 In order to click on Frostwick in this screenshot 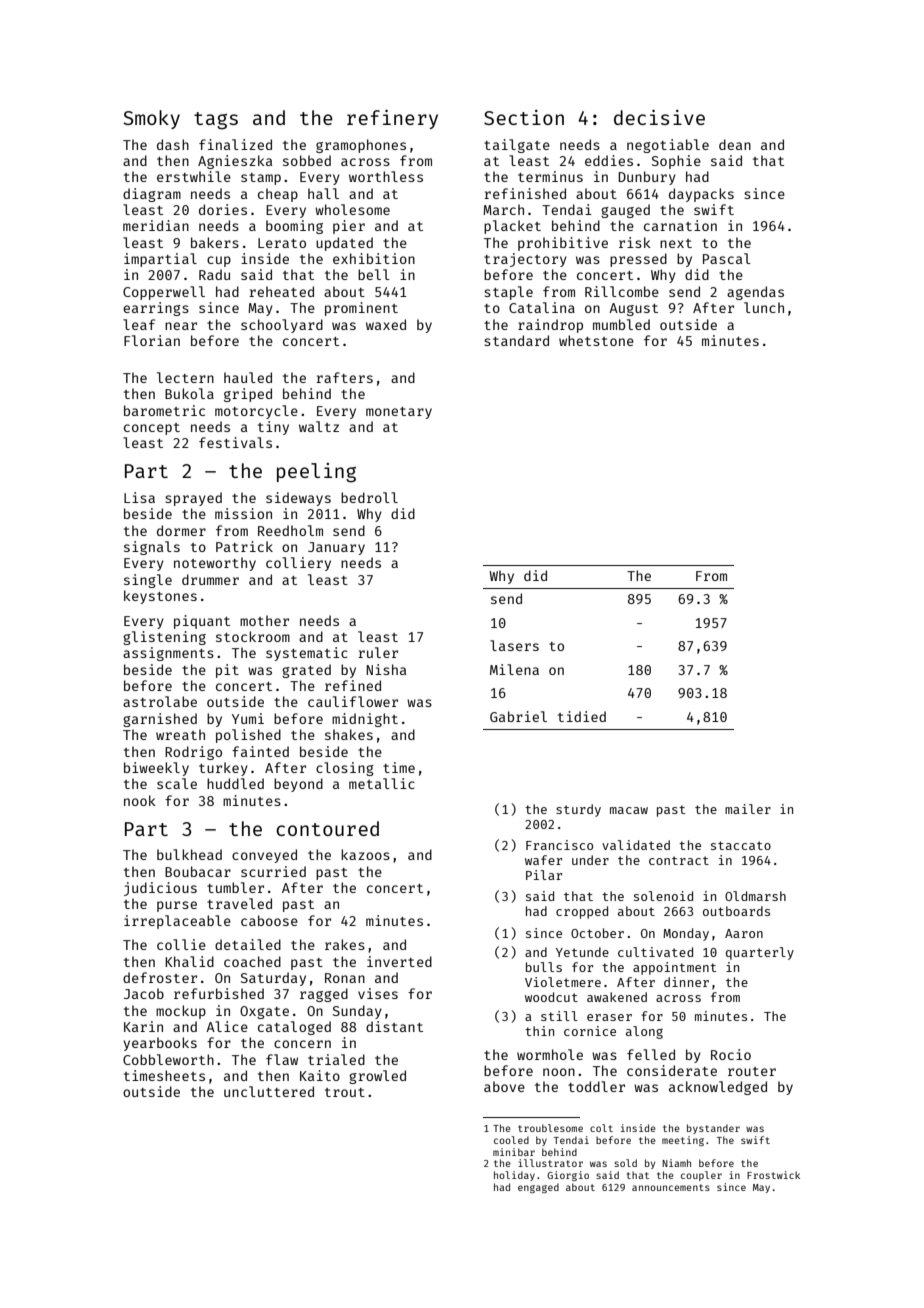, I will do `click(773, 1175)`.
